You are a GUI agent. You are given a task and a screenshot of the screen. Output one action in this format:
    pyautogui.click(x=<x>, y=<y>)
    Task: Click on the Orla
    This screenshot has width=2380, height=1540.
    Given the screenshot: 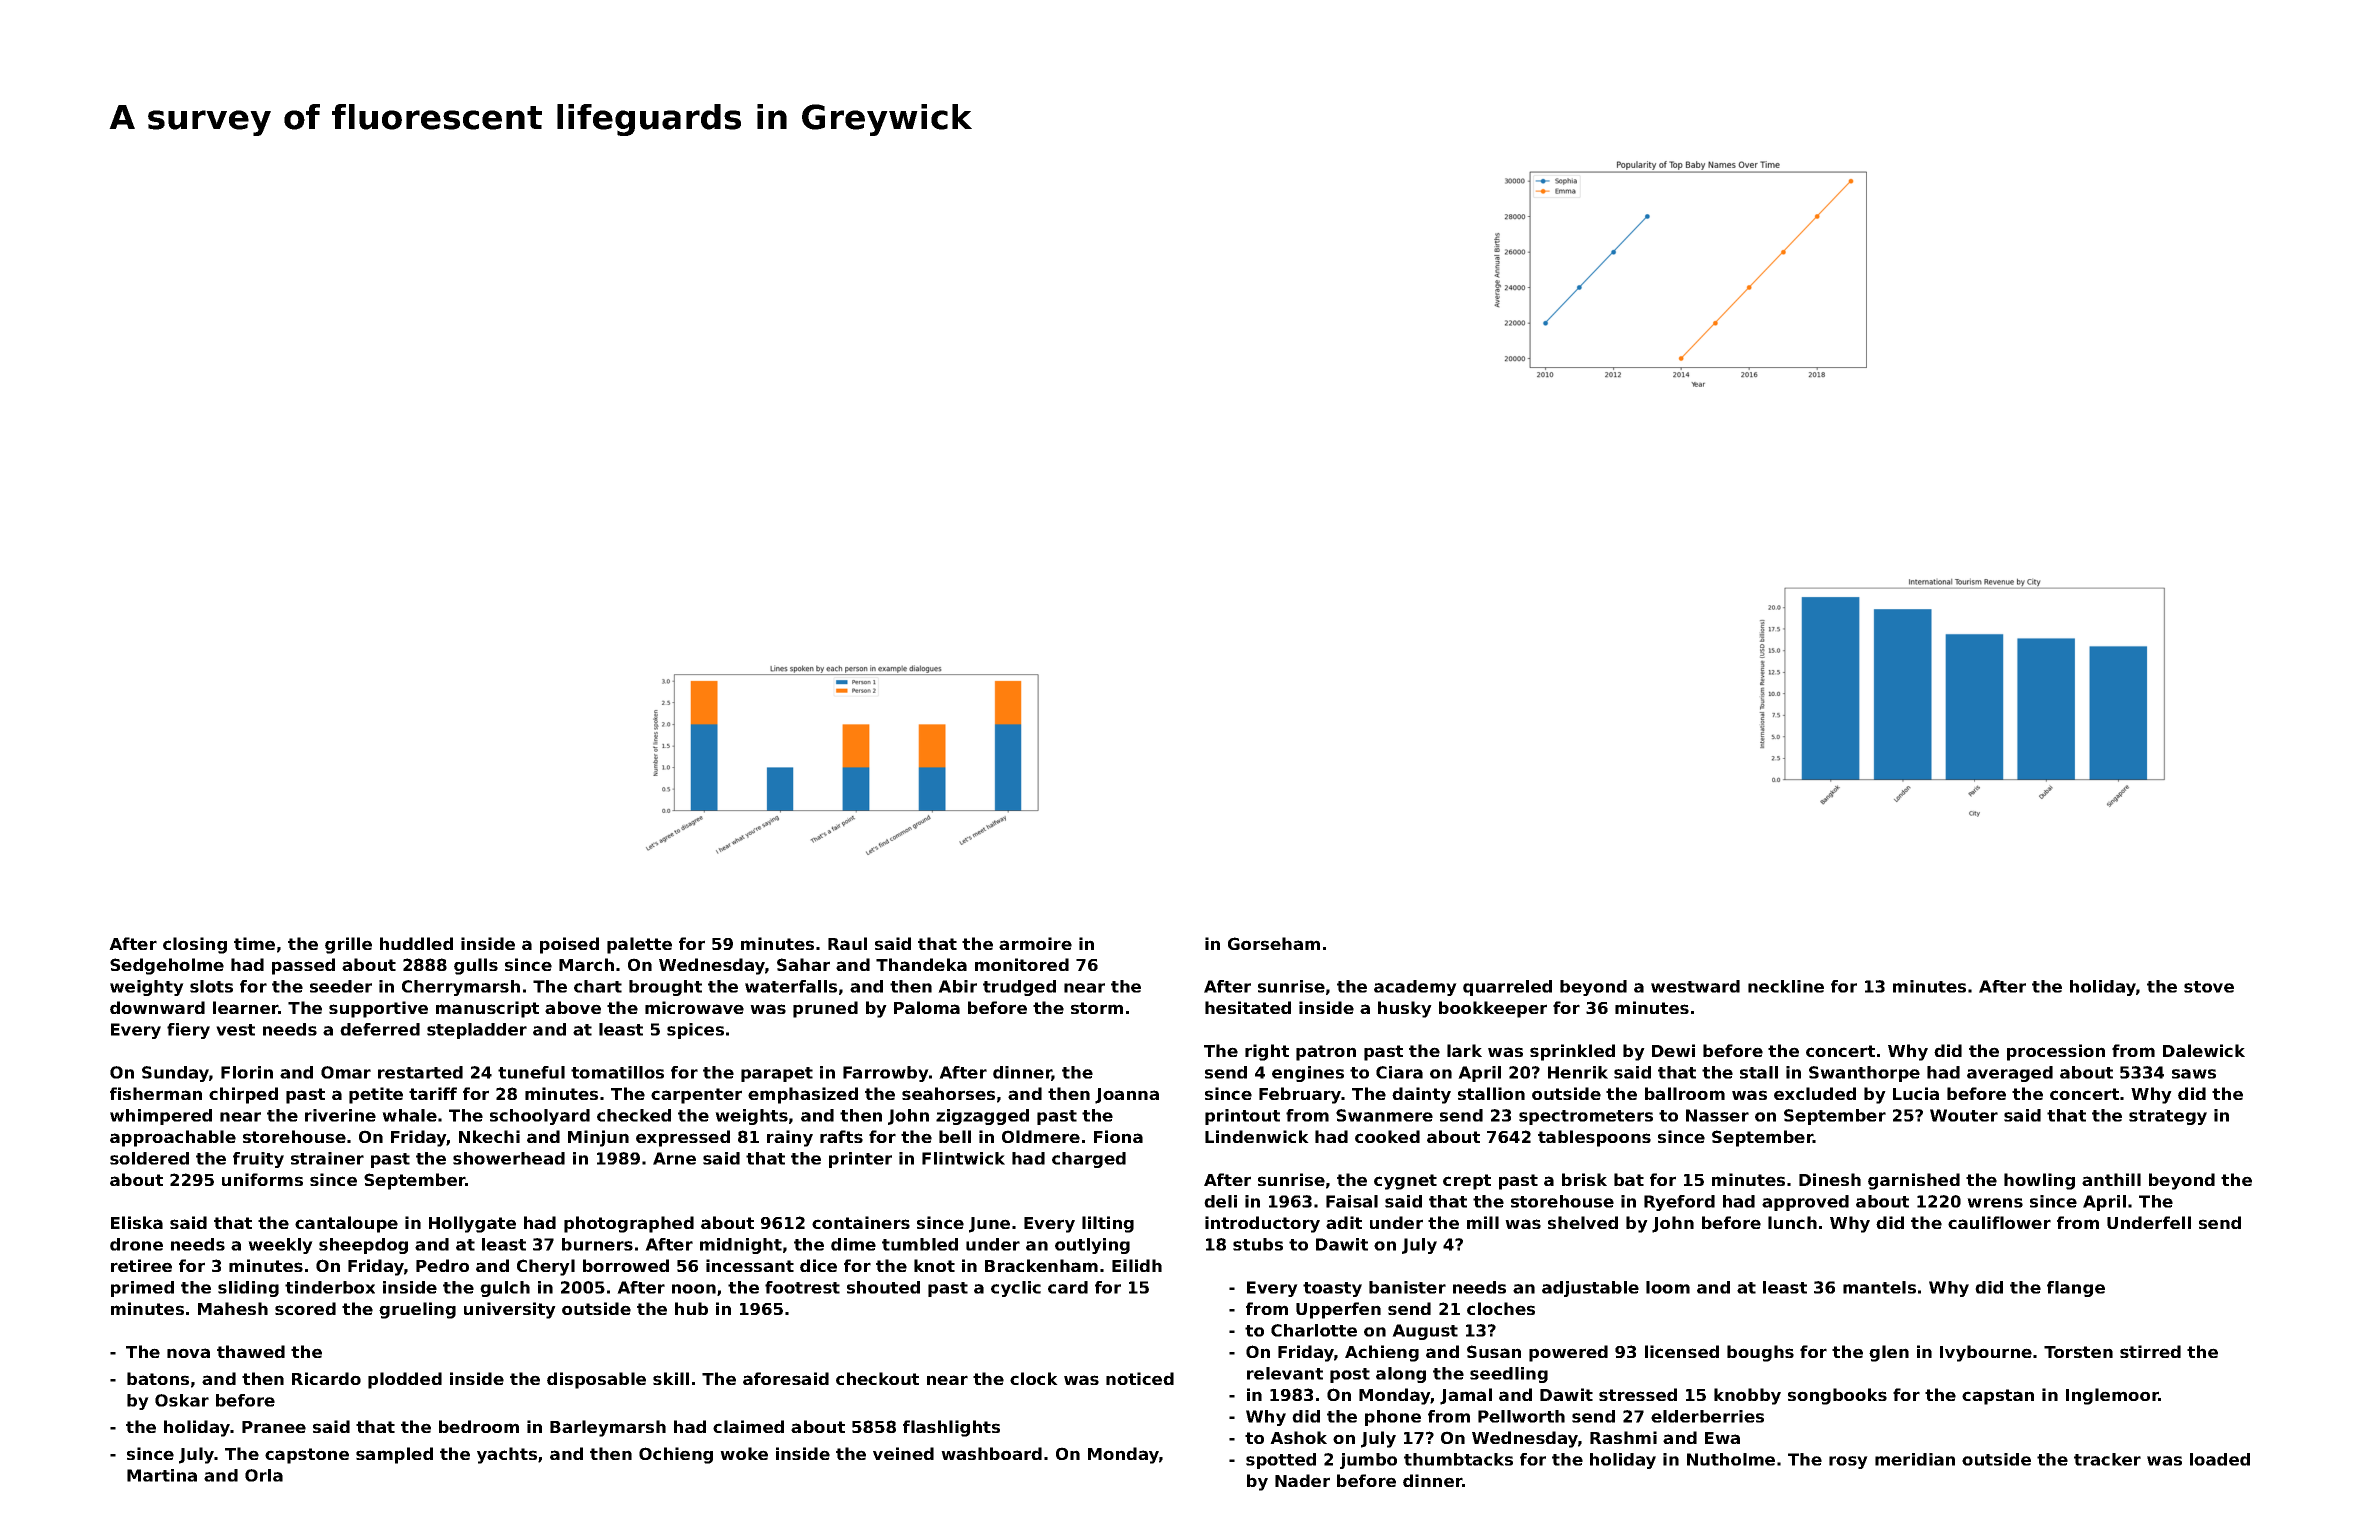 What is the action you would take?
    pyautogui.click(x=264, y=1475)
